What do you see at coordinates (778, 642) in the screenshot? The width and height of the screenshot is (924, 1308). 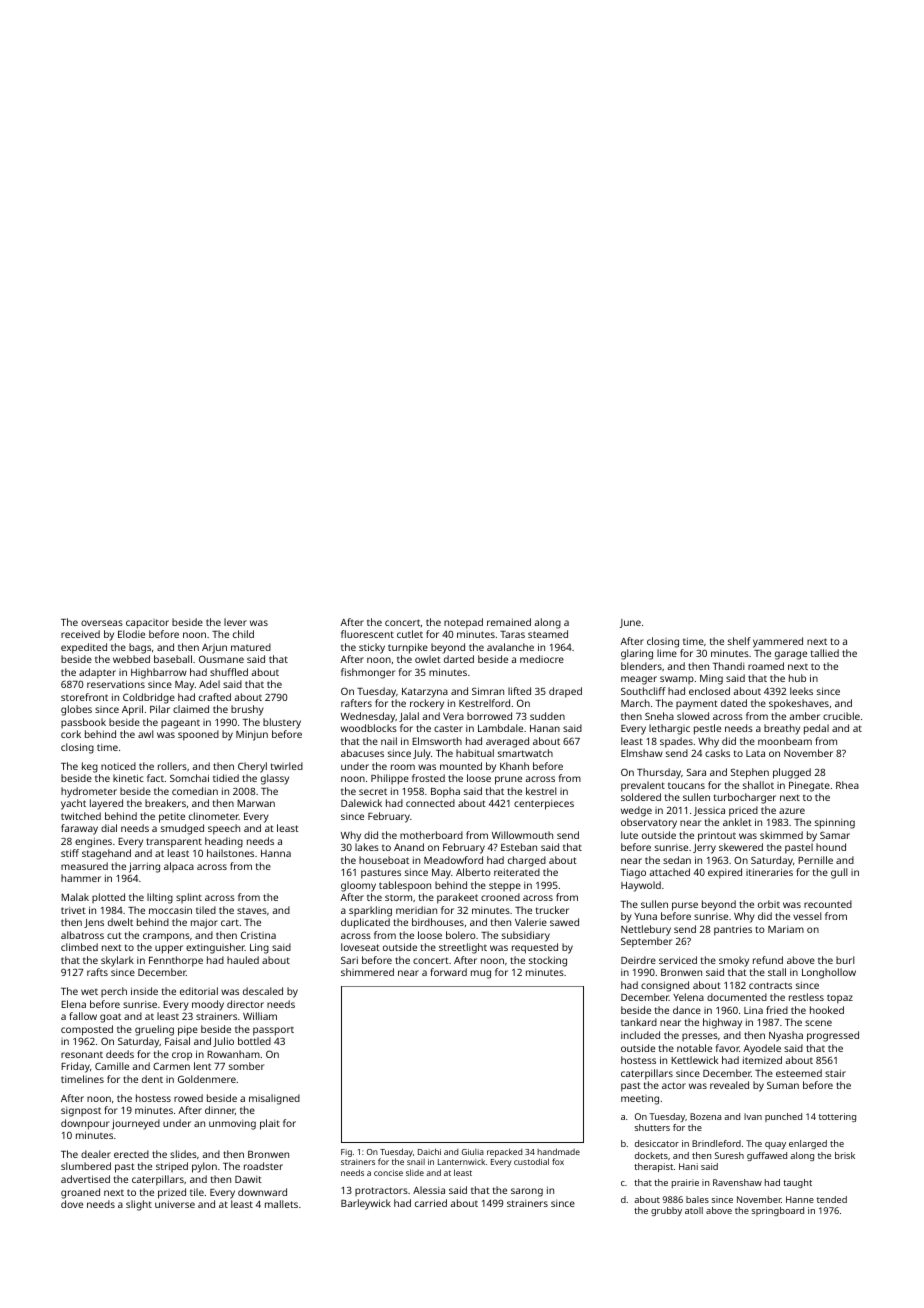 I see `yammered` at bounding box center [778, 642].
